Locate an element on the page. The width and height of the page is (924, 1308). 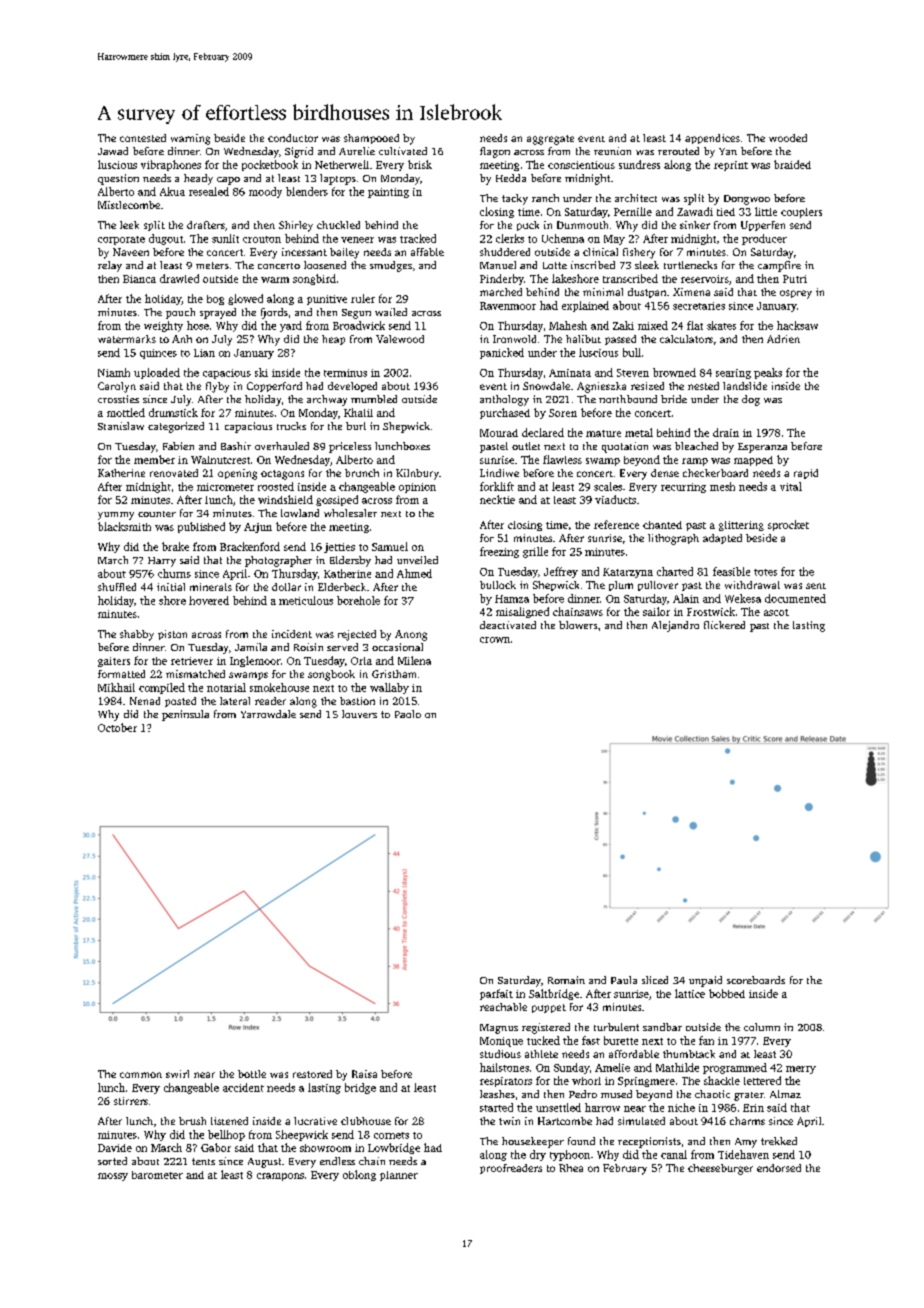
sprocket is located at coordinates (788, 525).
